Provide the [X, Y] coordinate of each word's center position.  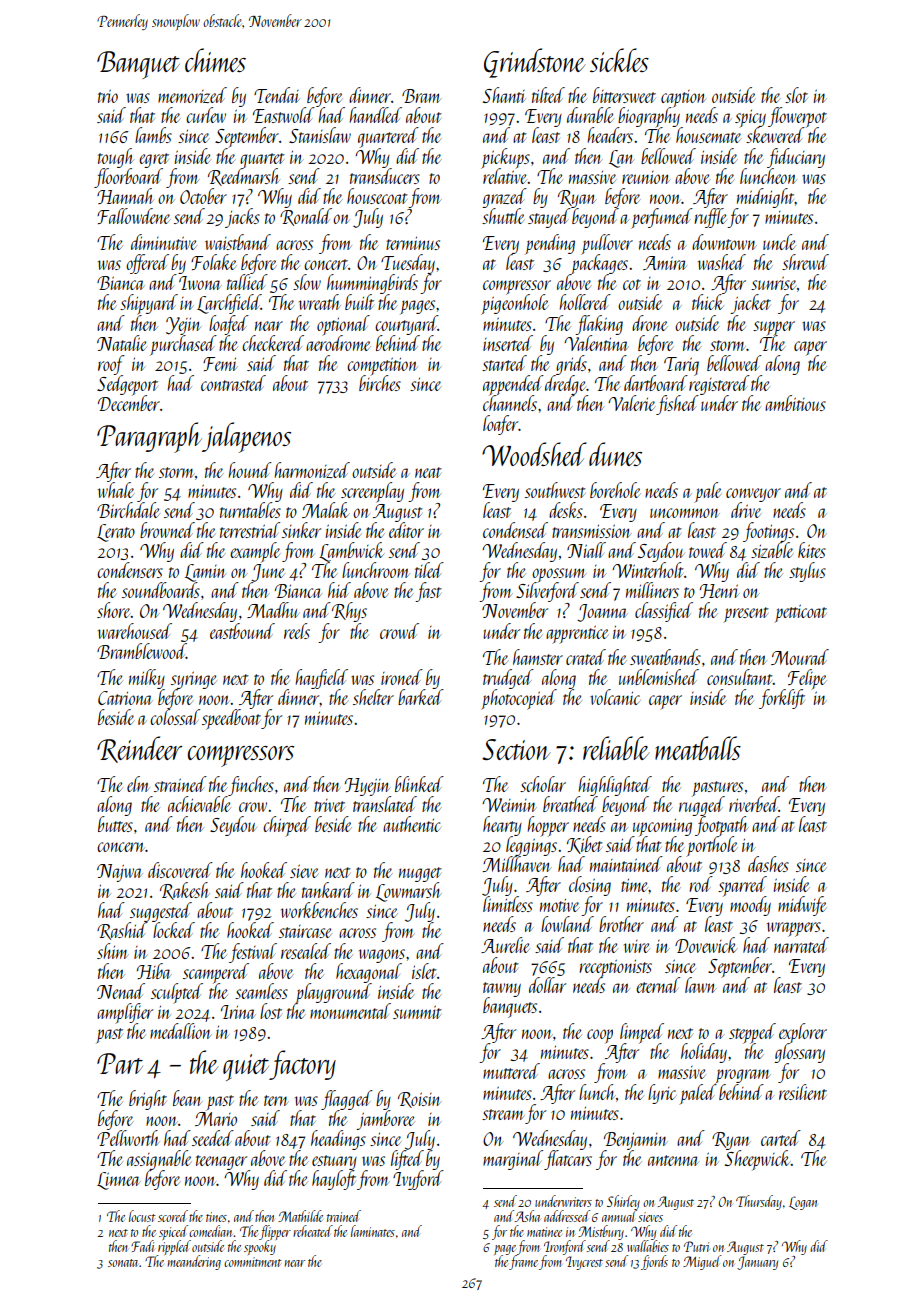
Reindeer [139, 749]
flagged [347, 1100]
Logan [803, 1203]
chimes [215, 60]
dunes [615, 454]
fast [428, 592]
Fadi [142, 1246]
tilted [548, 95]
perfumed [662, 218]
